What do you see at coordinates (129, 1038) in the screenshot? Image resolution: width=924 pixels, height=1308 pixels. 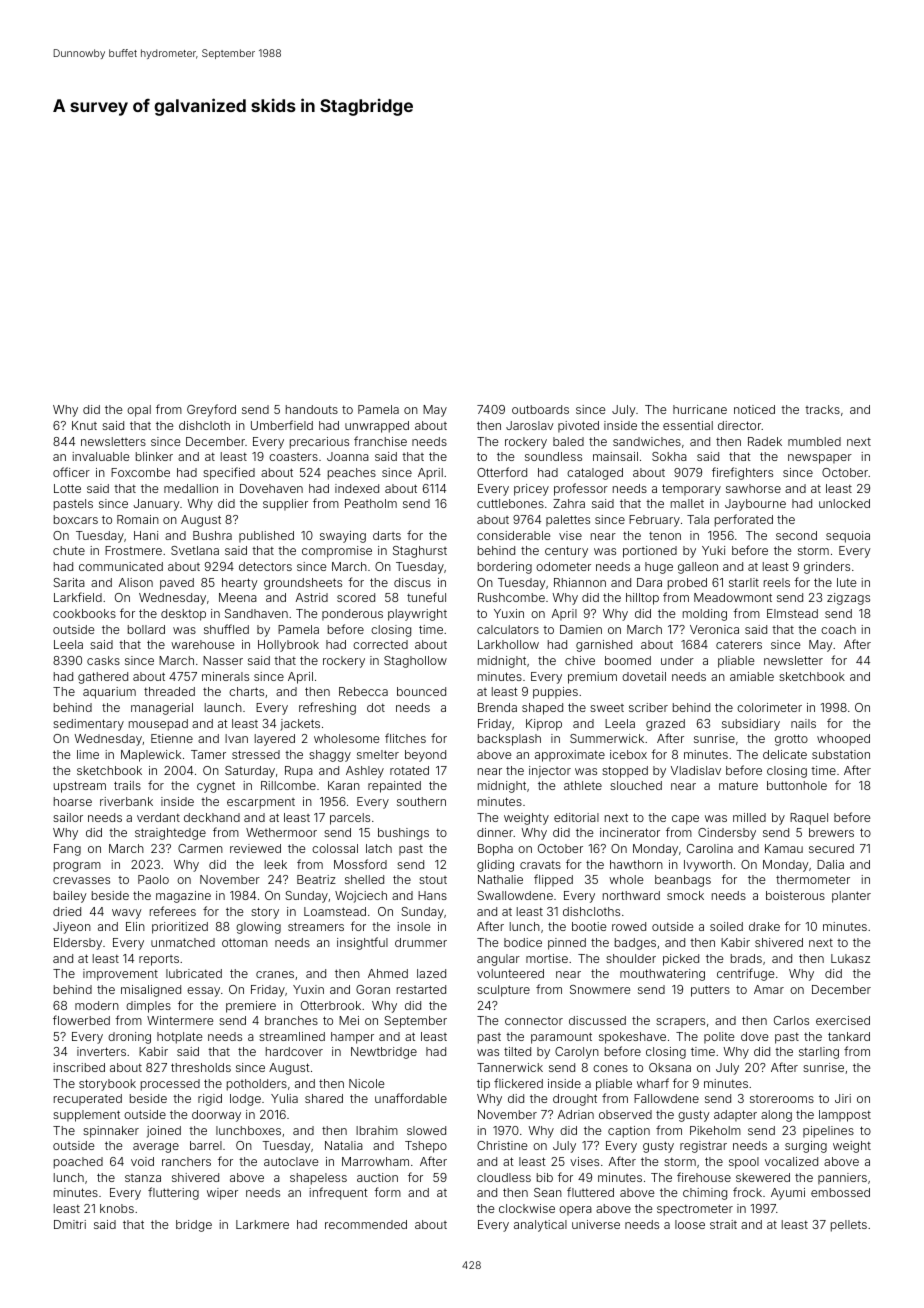 I see `droning` at bounding box center [129, 1038].
